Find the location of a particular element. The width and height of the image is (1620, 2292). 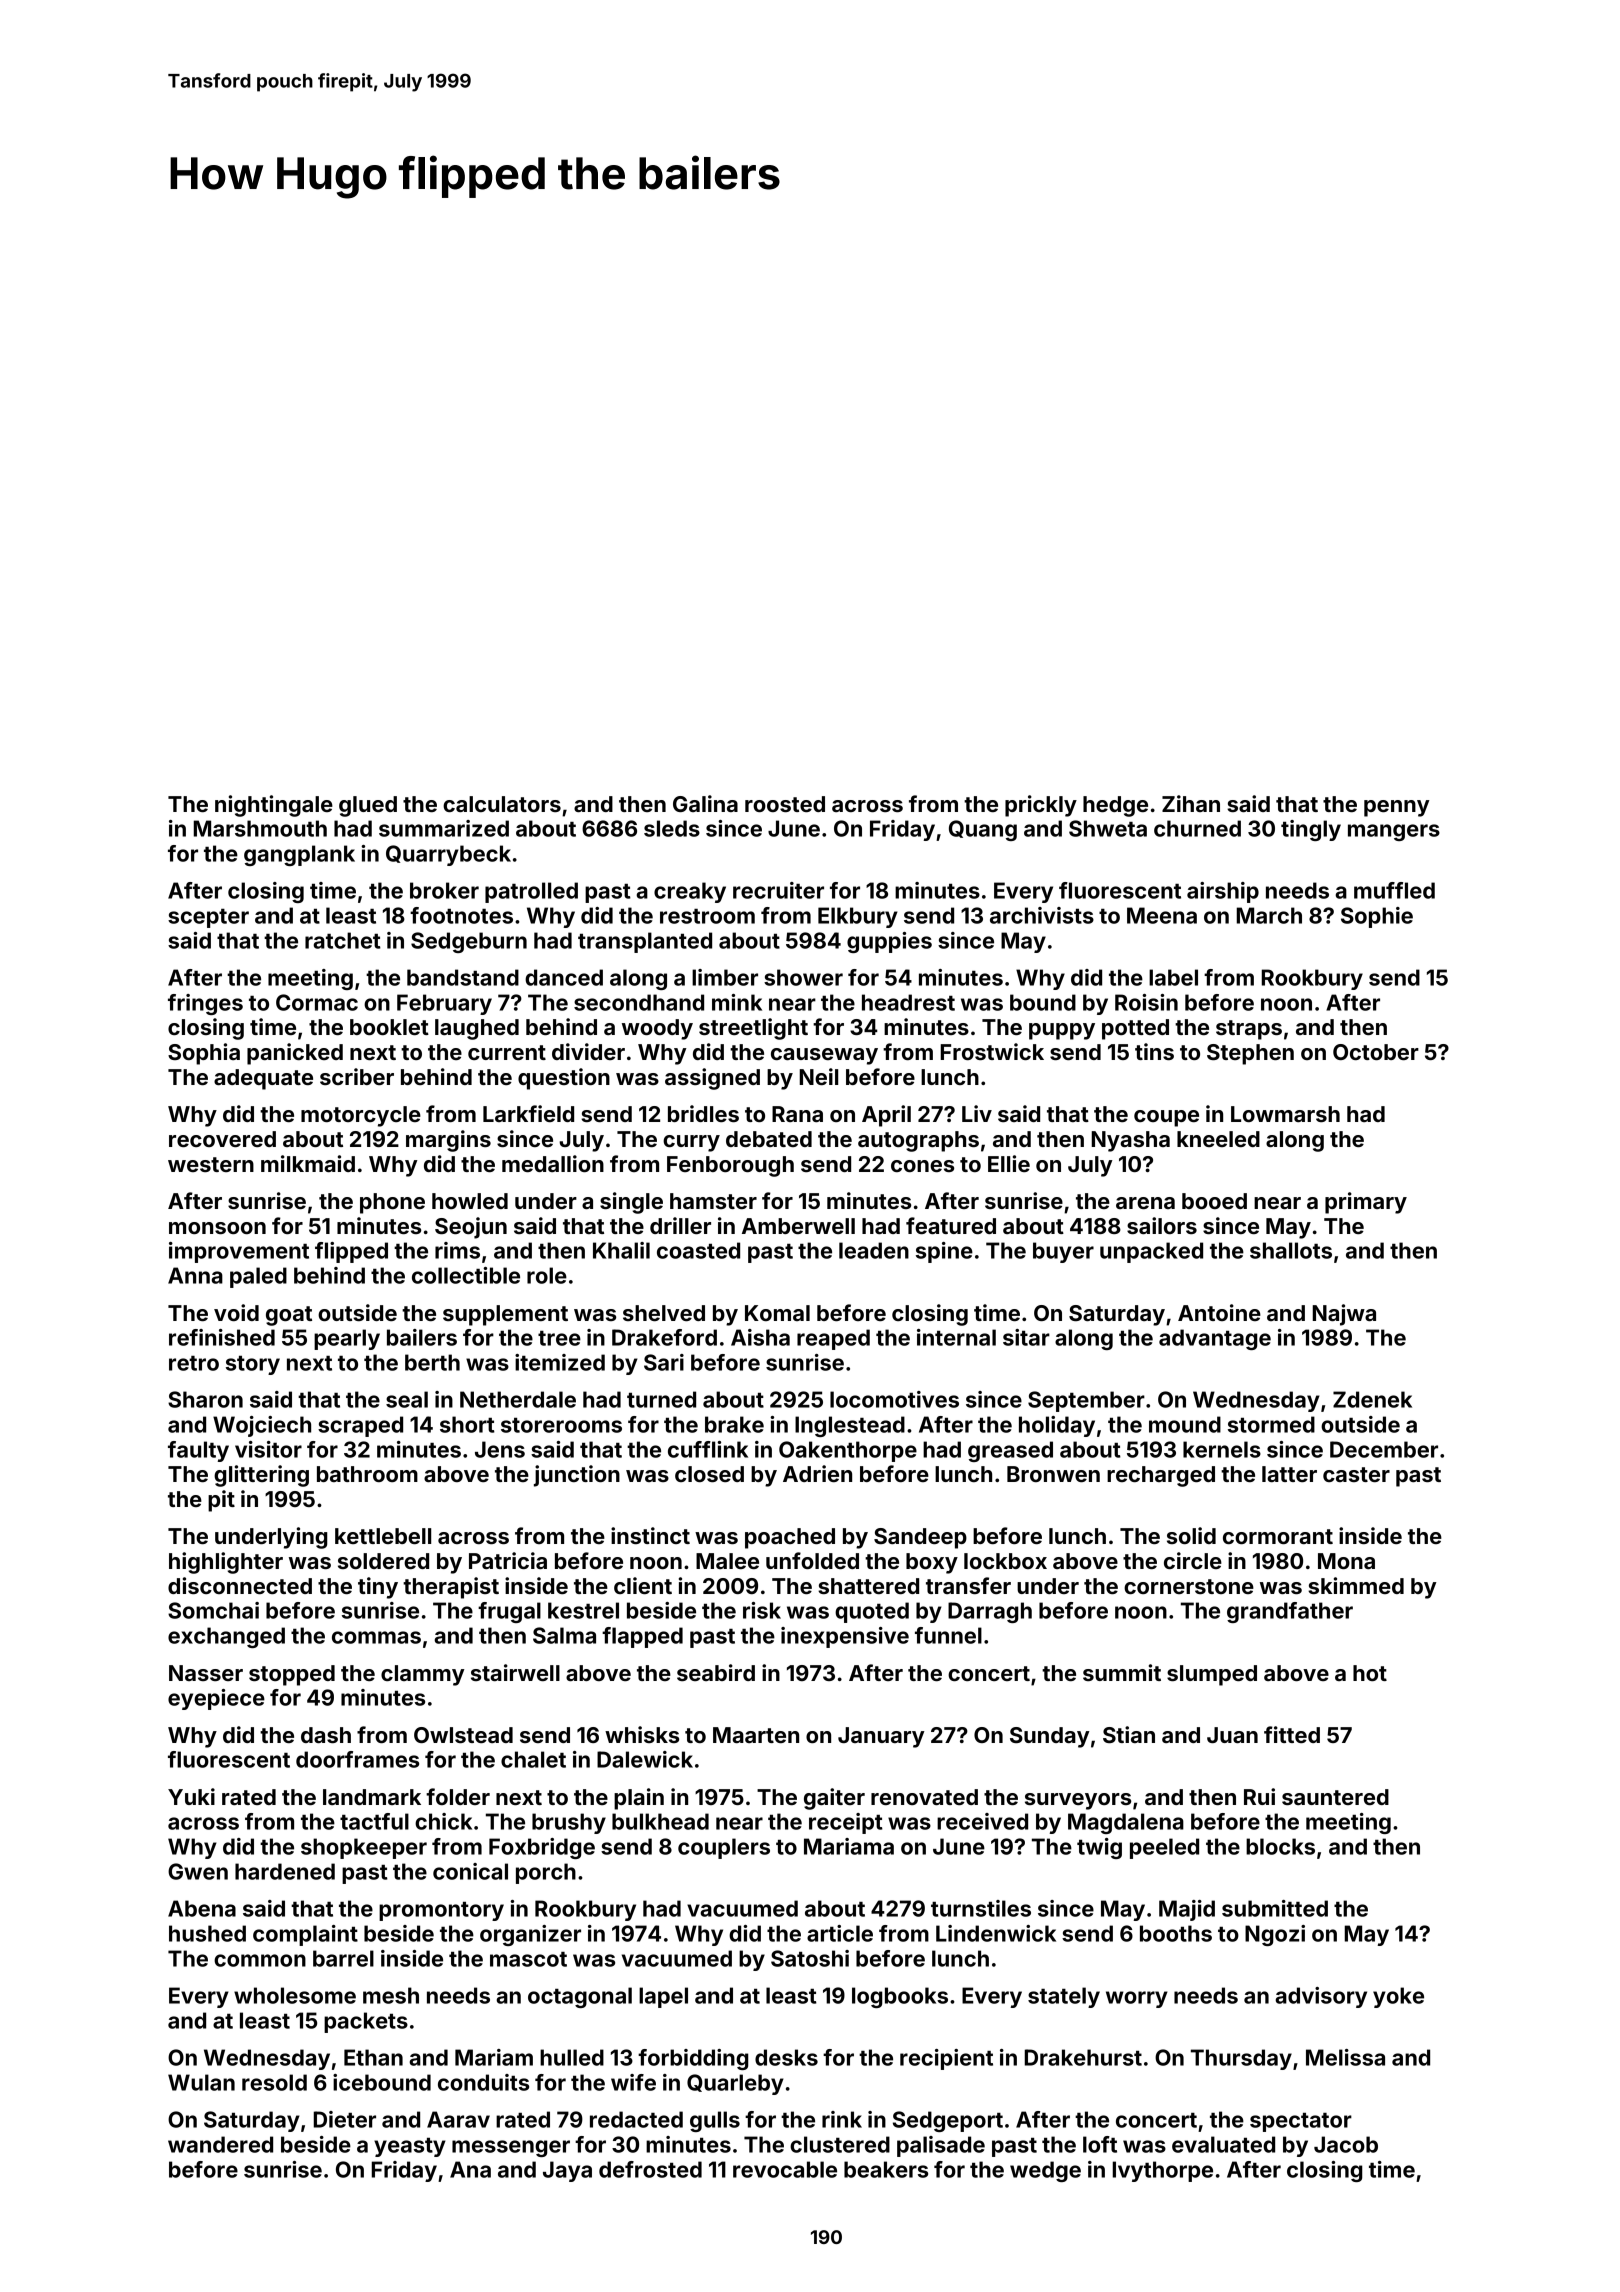

defrosted is located at coordinates (650, 2169).
